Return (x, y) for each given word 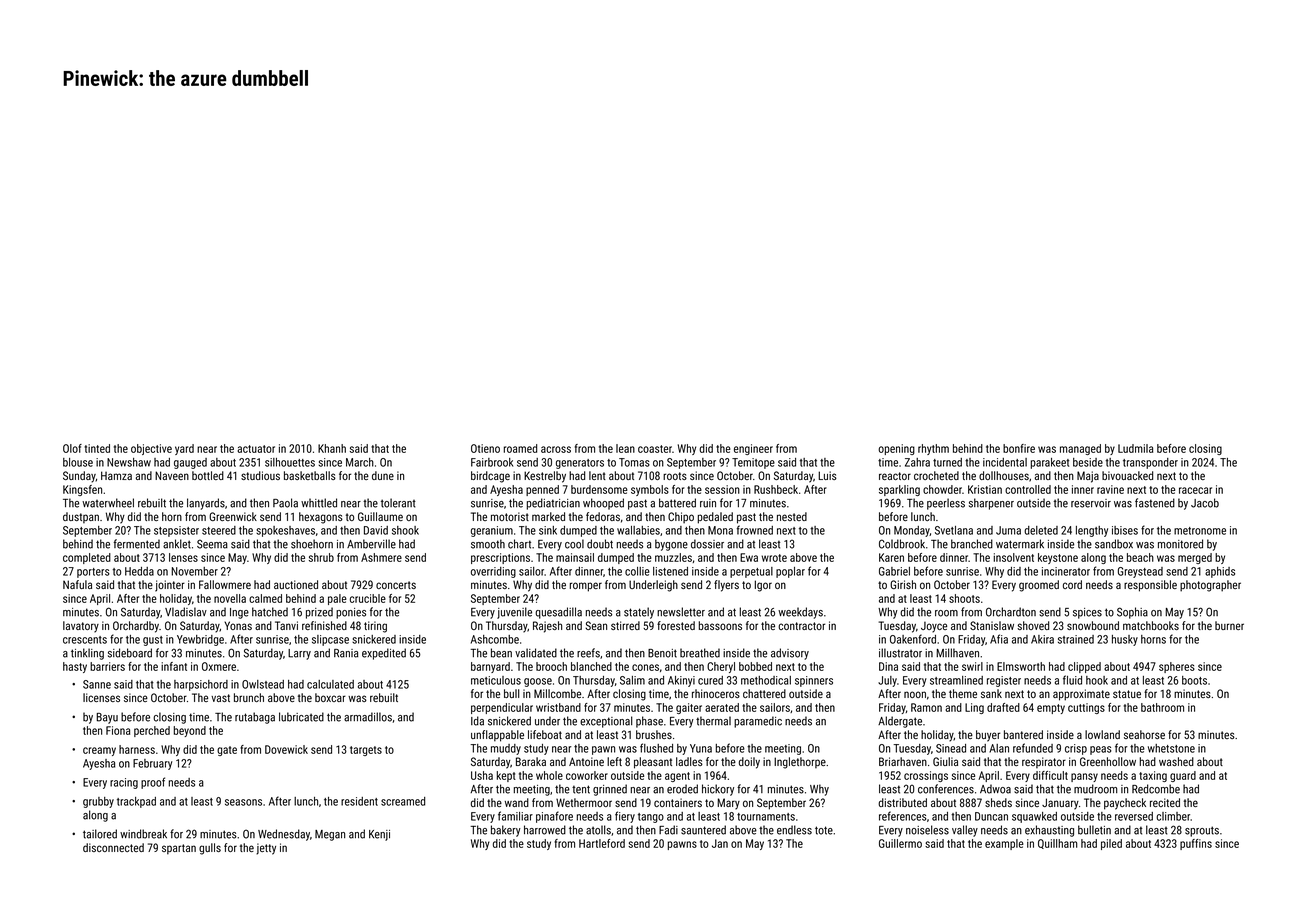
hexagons (321, 518)
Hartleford (602, 843)
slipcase (330, 640)
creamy (99, 751)
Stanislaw (992, 625)
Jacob (1205, 503)
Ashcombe (495, 639)
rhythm (933, 449)
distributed (902, 802)
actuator (256, 449)
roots (675, 476)
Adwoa (995, 789)
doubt (600, 544)
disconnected (113, 847)
